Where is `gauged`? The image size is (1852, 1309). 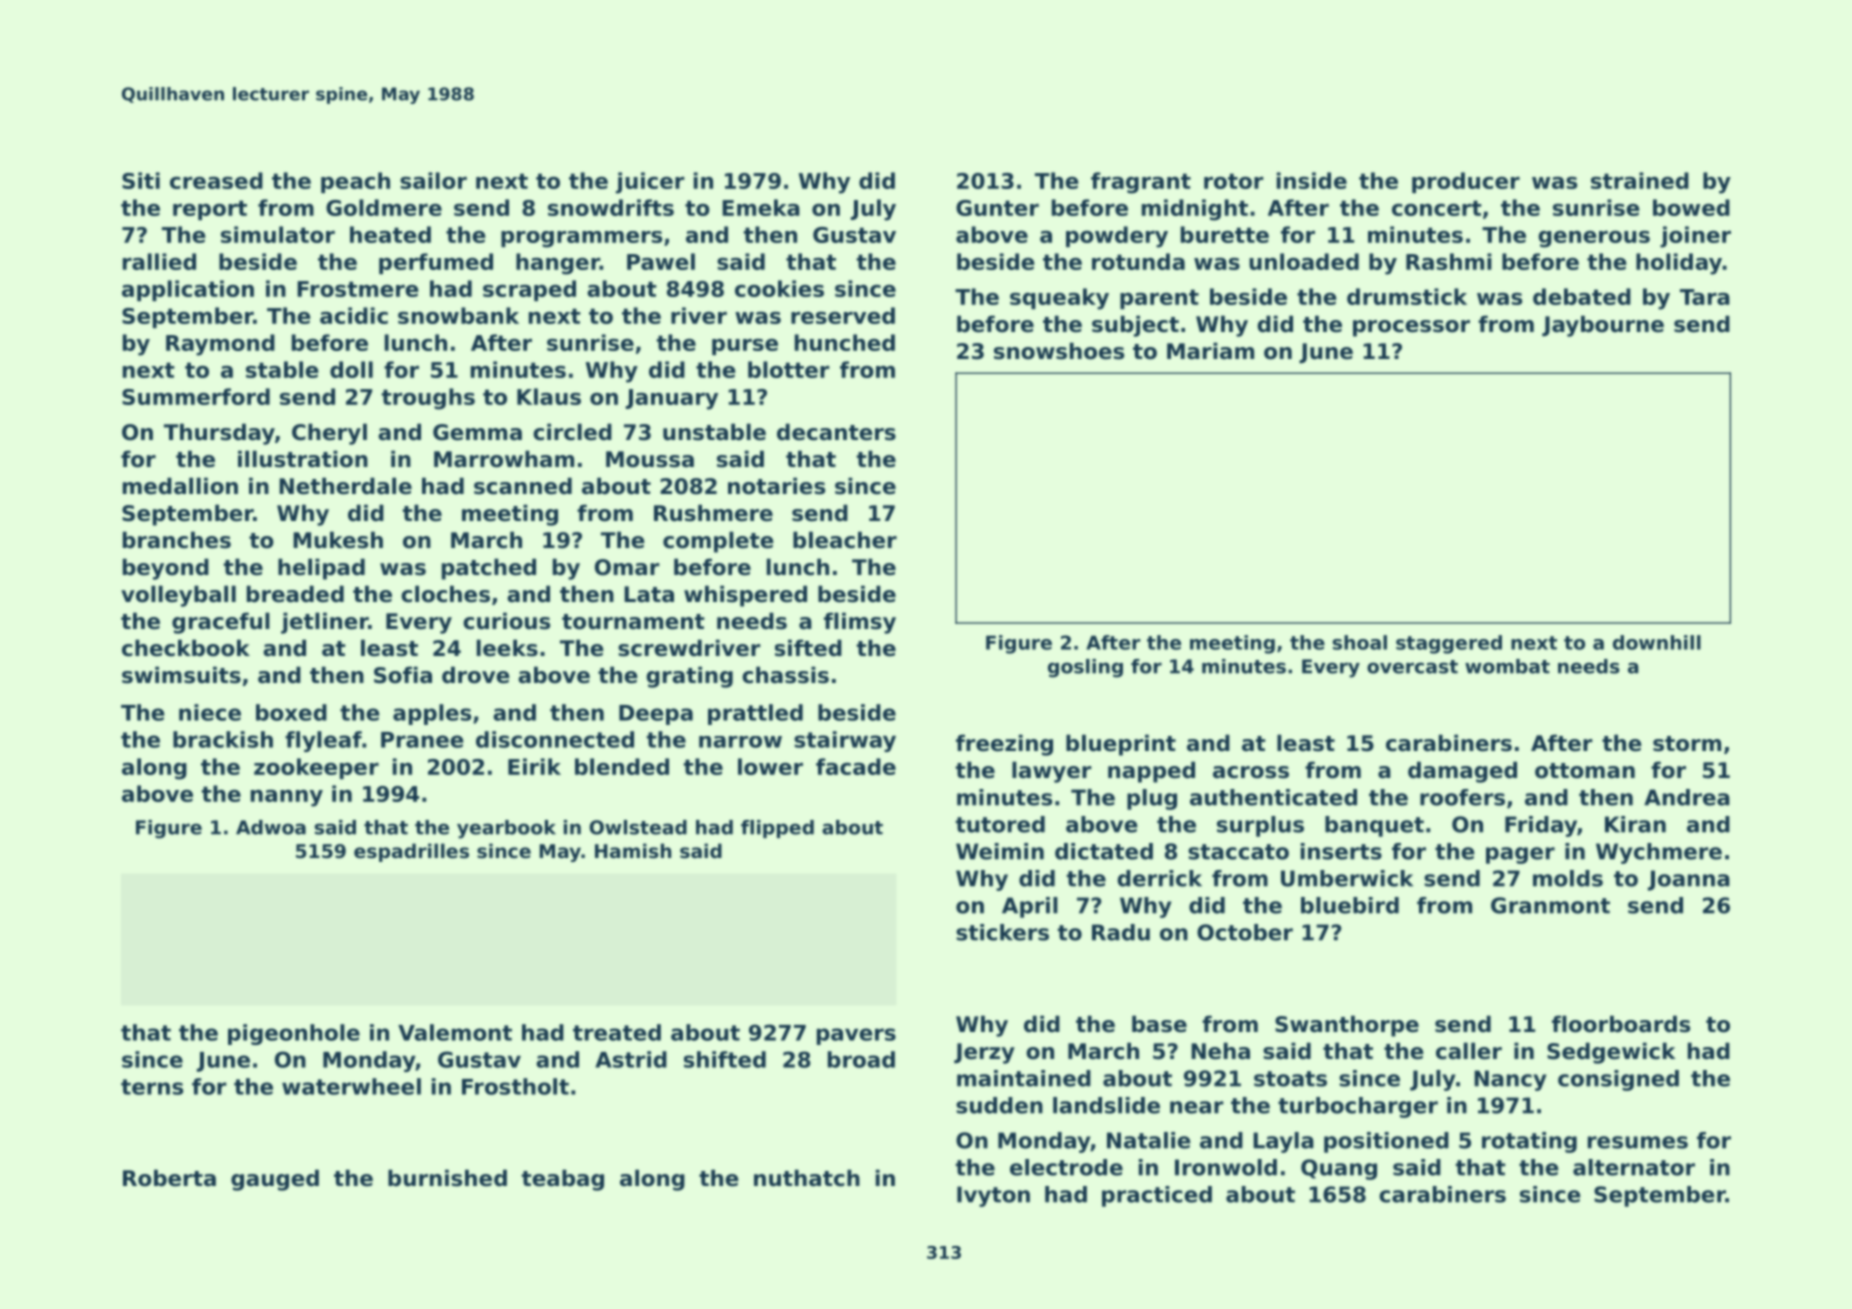
gauged is located at coordinates (275, 1180).
